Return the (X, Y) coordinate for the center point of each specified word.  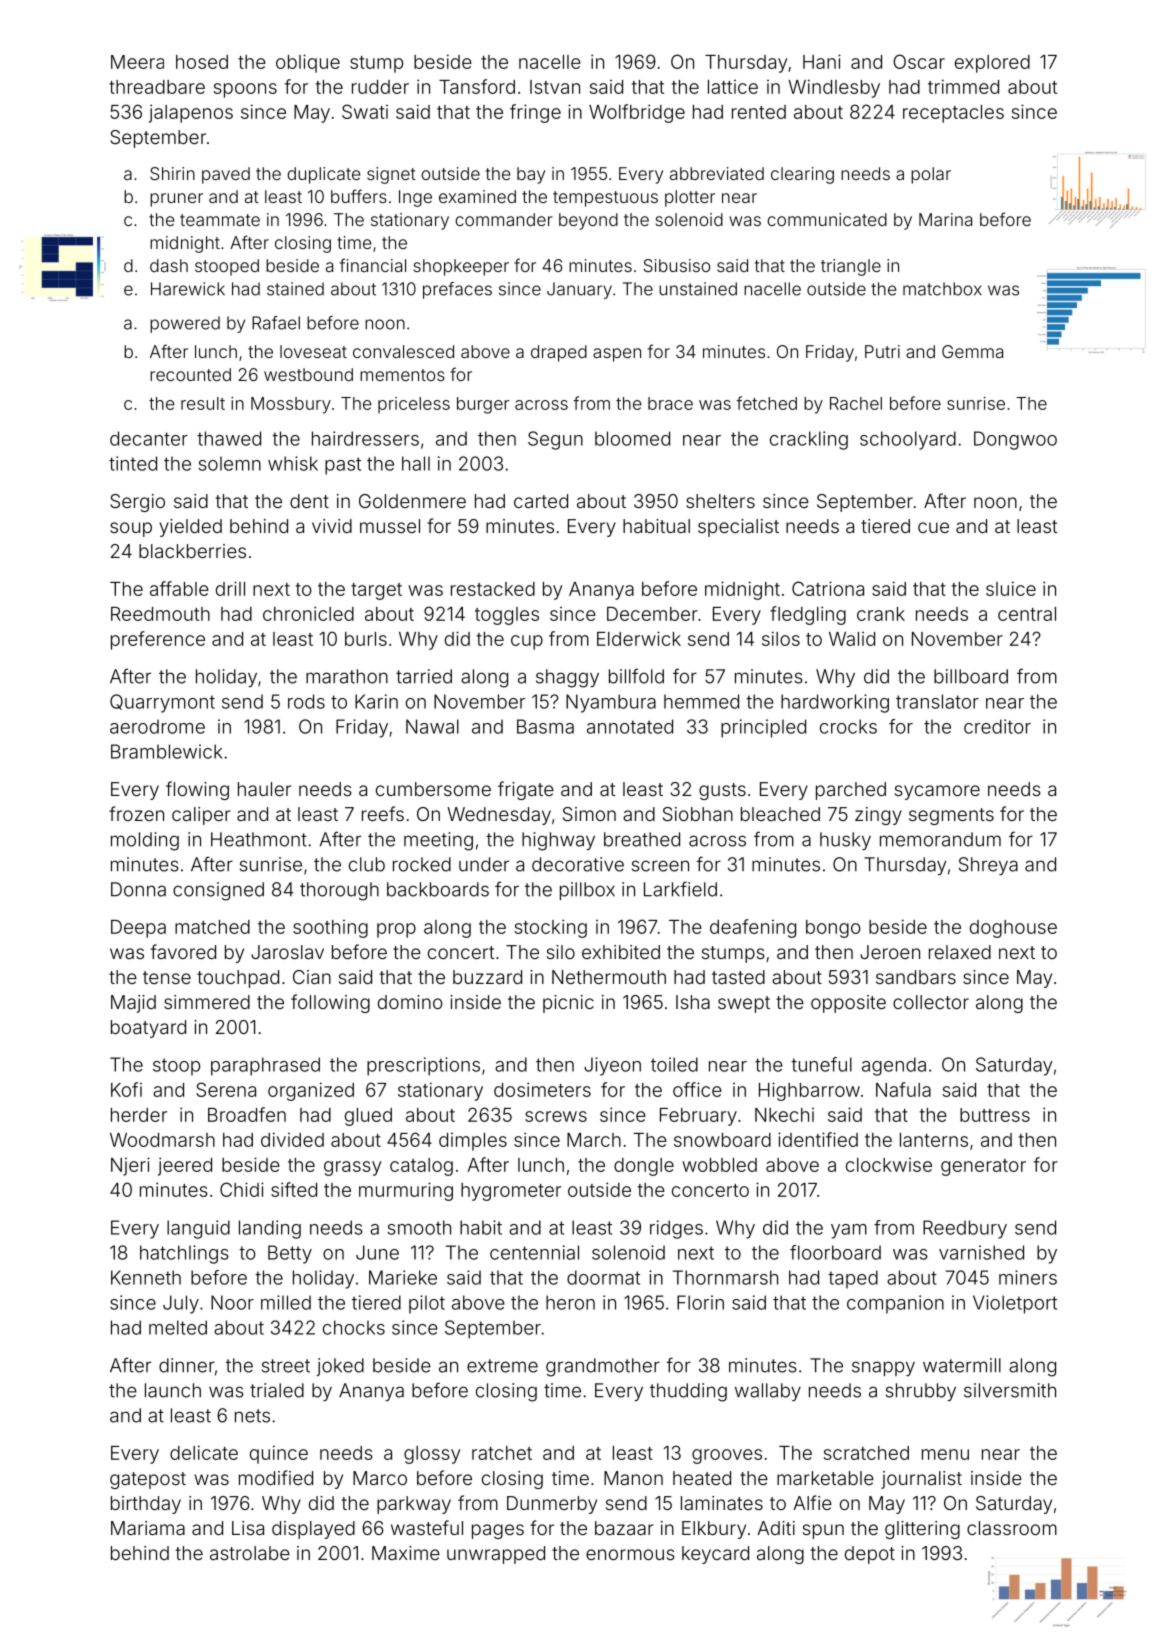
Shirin (172, 173)
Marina (945, 219)
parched (851, 791)
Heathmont (259, 839)
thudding (688, 1392)
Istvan (555, 87)
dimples (473, 1142)
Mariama (148, 1528)
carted (541, 501)
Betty (290, 1254)
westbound (308, 374)
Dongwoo (1015, 440)
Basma (545, 726)
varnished (981, 1252)
